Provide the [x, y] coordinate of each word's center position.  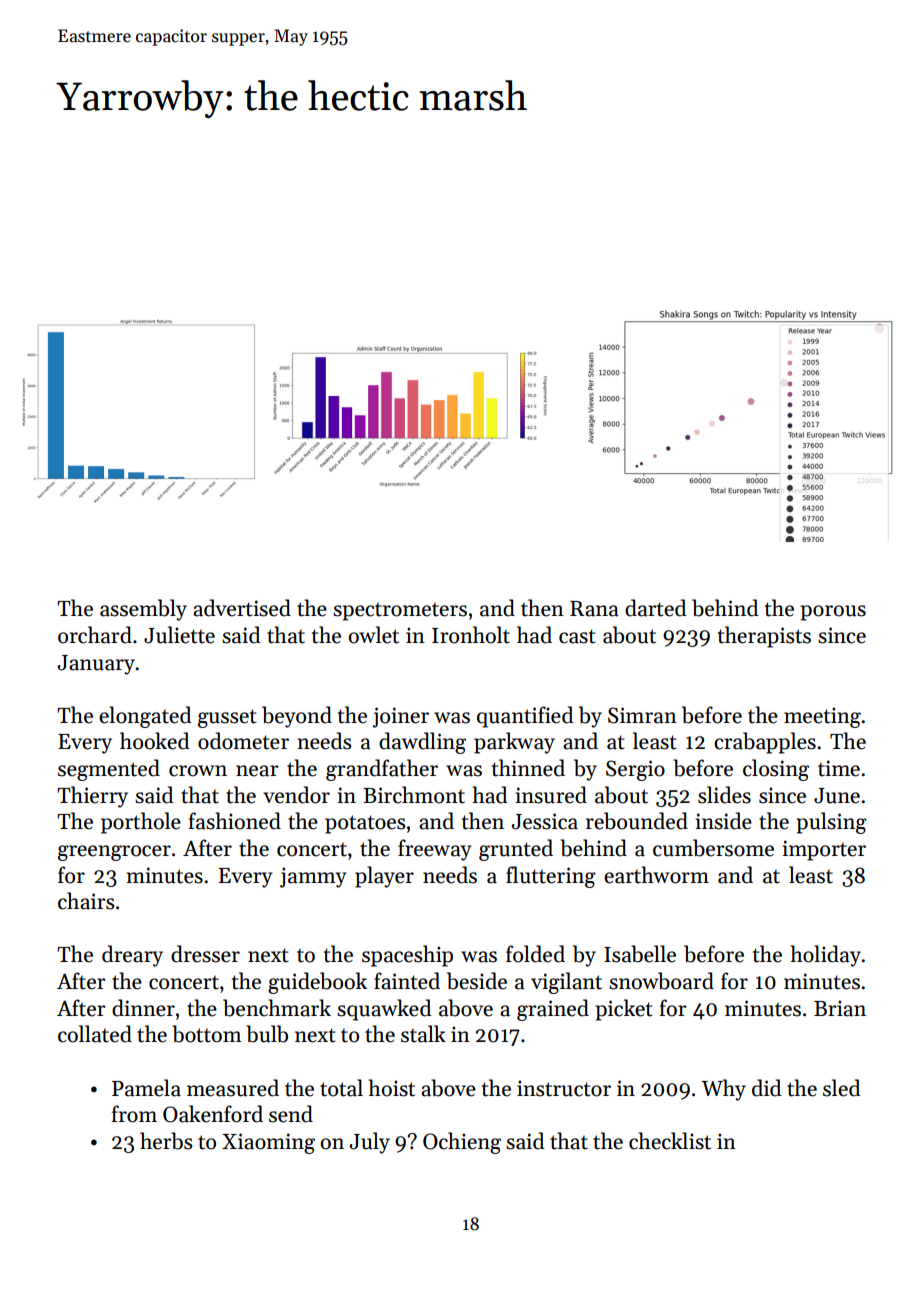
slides [724, 795]
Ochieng [462, 1143]
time [839, 768]
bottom [207, 1034]
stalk [423, 1034]
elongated [145, 717]
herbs [166, 1141]
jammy [313, 877]
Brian [840, 1008]
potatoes [365, 824]
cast [577, 636]
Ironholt [471, 635]
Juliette [179, 635]
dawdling [422, 743]
